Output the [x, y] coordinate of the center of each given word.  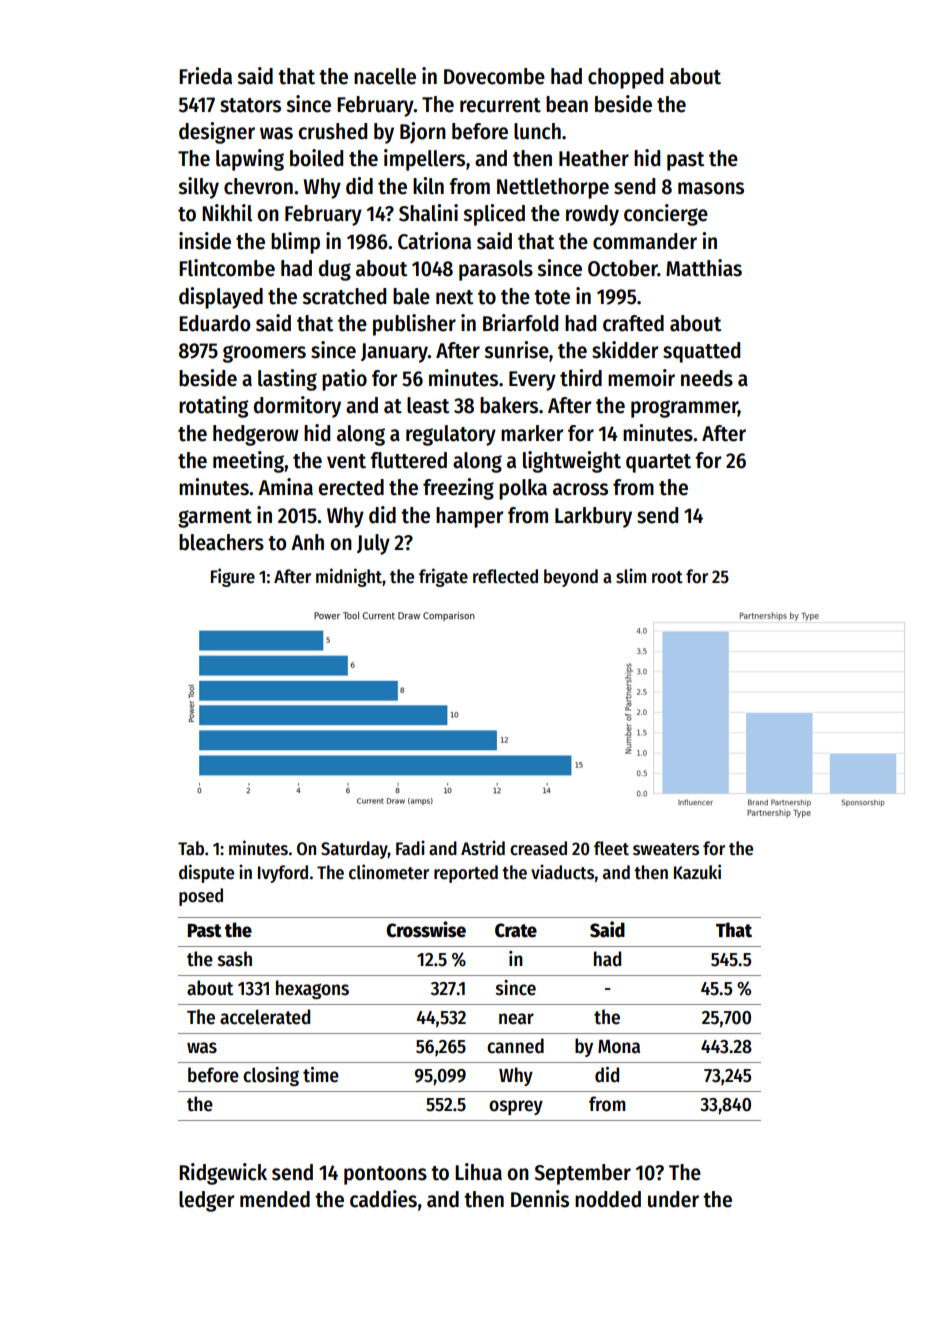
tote [552, 297]
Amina [285, 487]
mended [275, 1199]
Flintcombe [227, 268]
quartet [658, 463]
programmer [684, 409]
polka [523, 489]
